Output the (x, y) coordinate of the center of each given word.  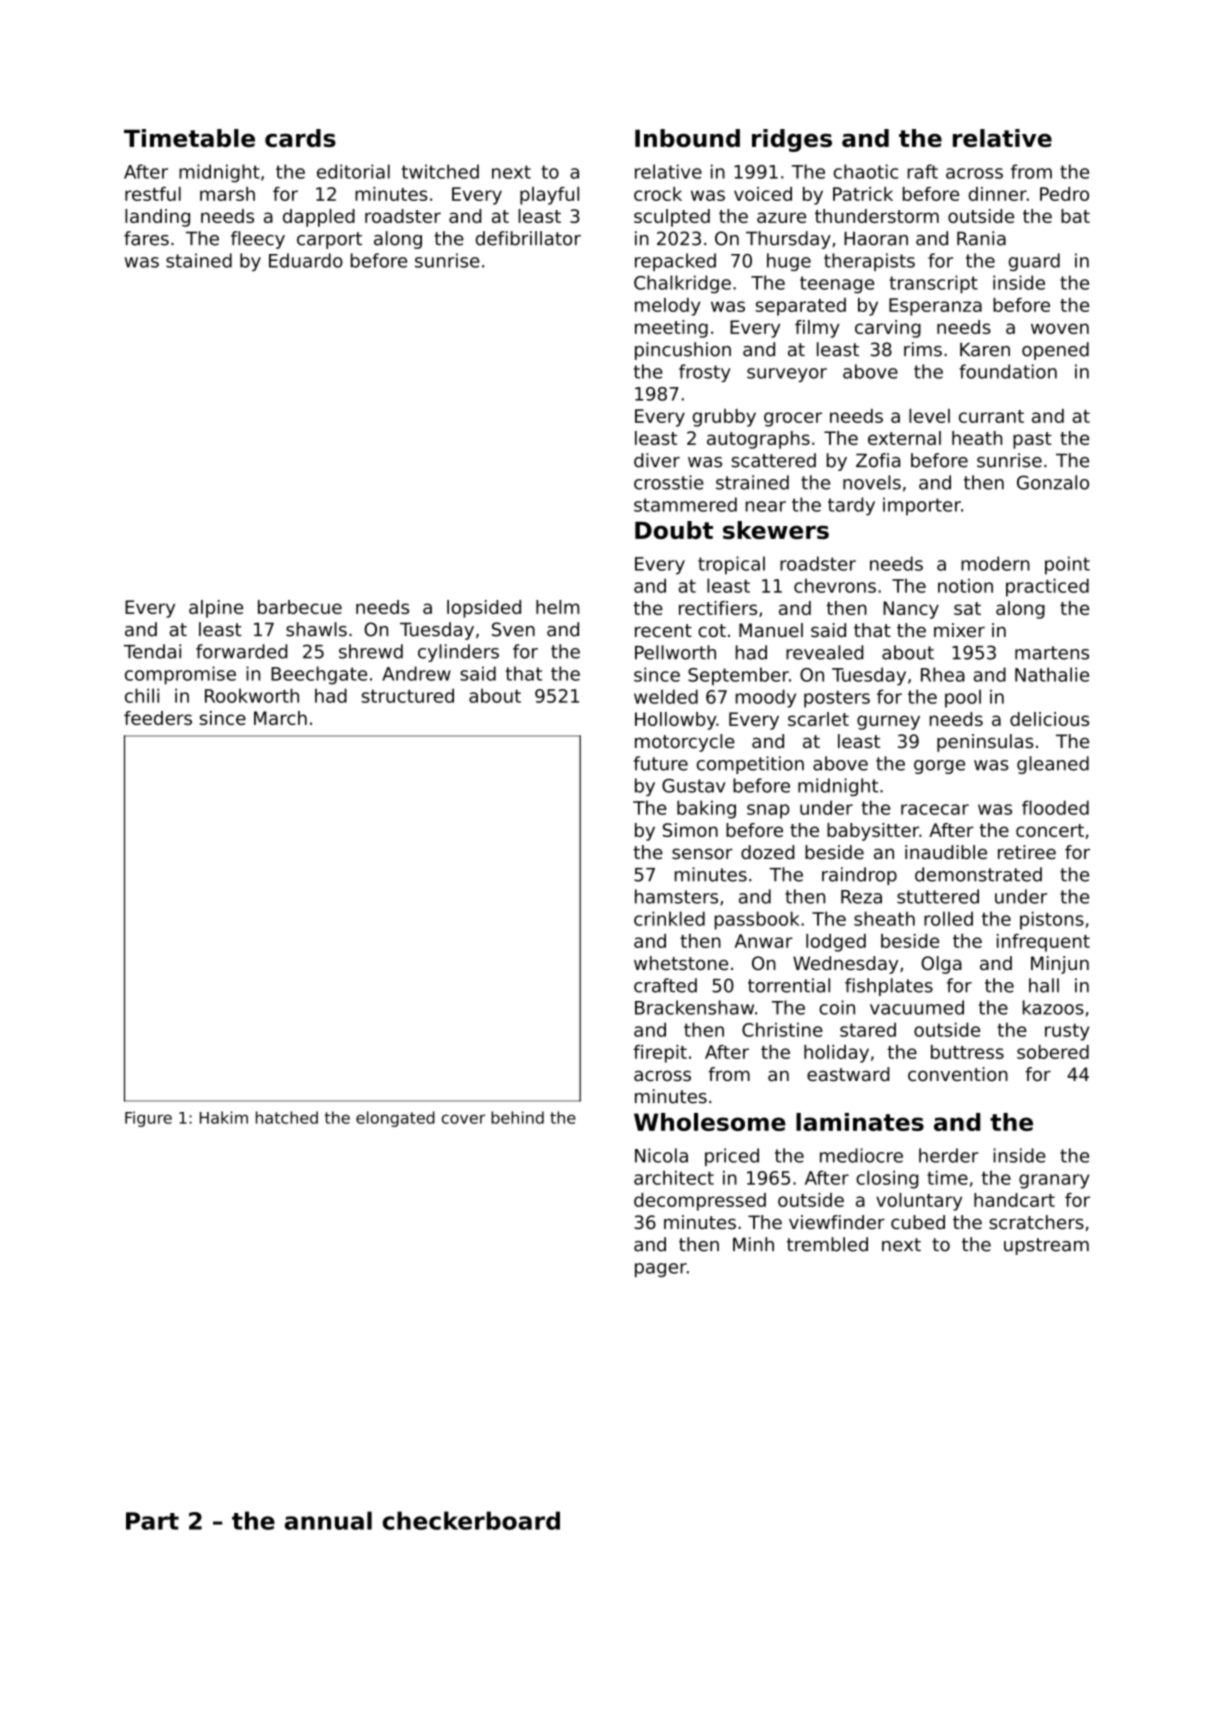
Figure (148, 1119)
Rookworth (252, 695)
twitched (440, 171)
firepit (660, 1054)
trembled (827, 1244)
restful (153, 194)
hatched (287, 1117)
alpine (216, 609)
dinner (998, 194)
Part (152, 1521)
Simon (690, 830)
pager (661, 1270)
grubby (724, 418)
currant (991, 416)
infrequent (1043, 943)
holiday (836, 1054)
